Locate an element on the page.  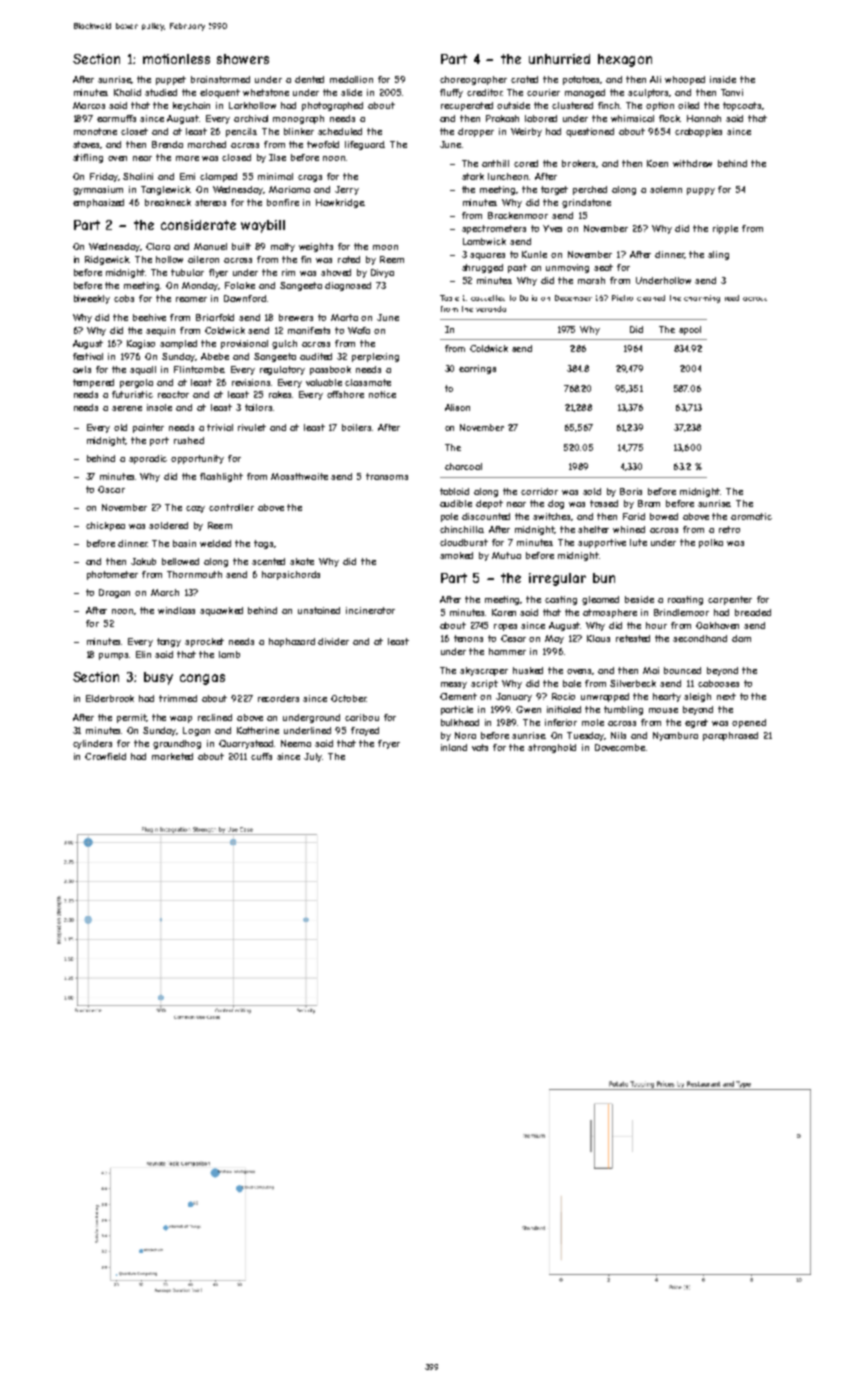
switches is located at coordinates (552, 517).
